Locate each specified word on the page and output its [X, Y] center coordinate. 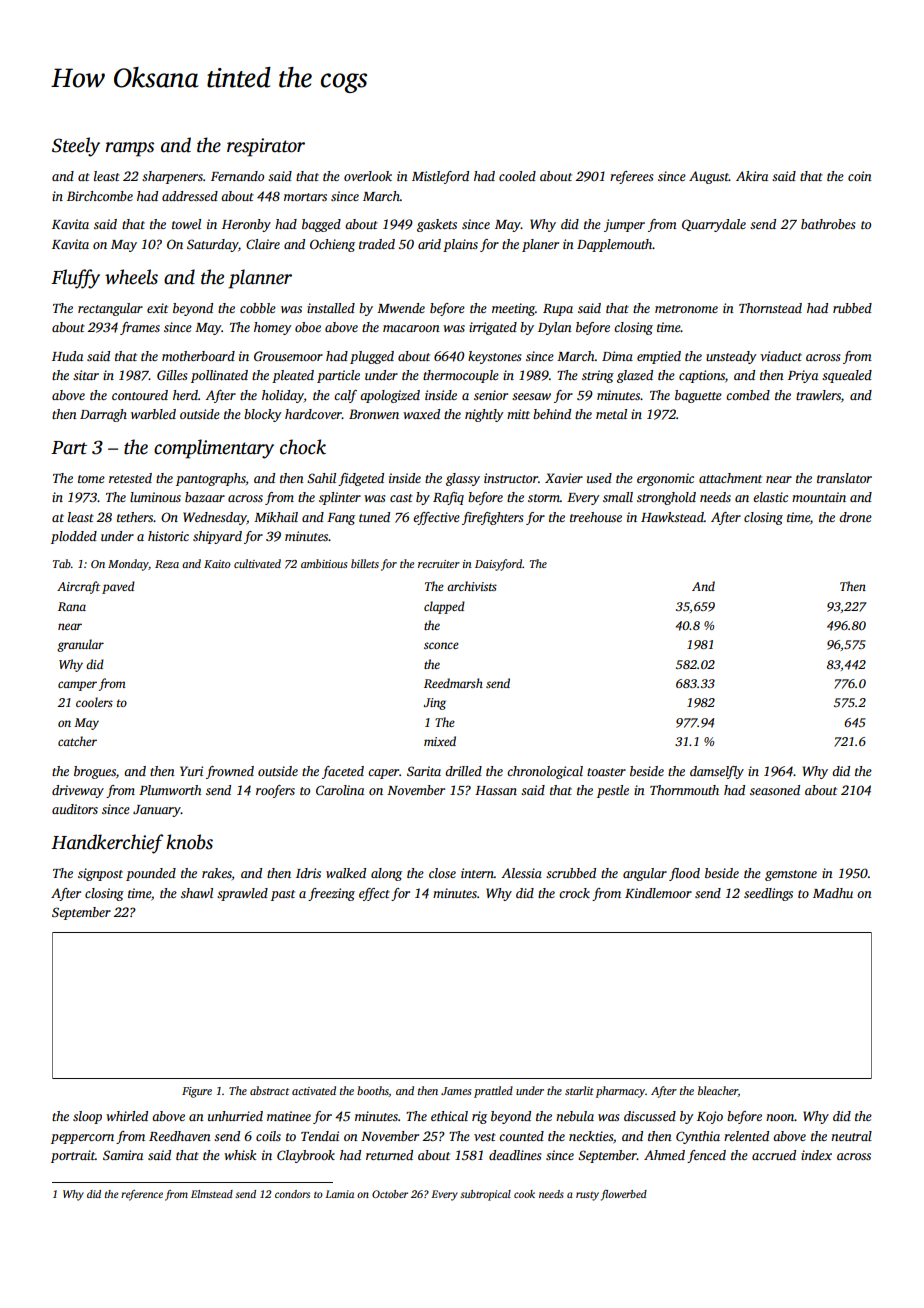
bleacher [718, 1091]
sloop [87, 1117]
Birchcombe [100, 196]
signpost [100, 874]
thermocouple [461, 376]
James [456, 1091]
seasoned [775, 790]
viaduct [781, 356]
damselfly [717, 772]
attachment [730, 478]
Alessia [521, 873]
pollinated [219, 376]
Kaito [217, 564]
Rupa [558, 310]
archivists [472, 586]
